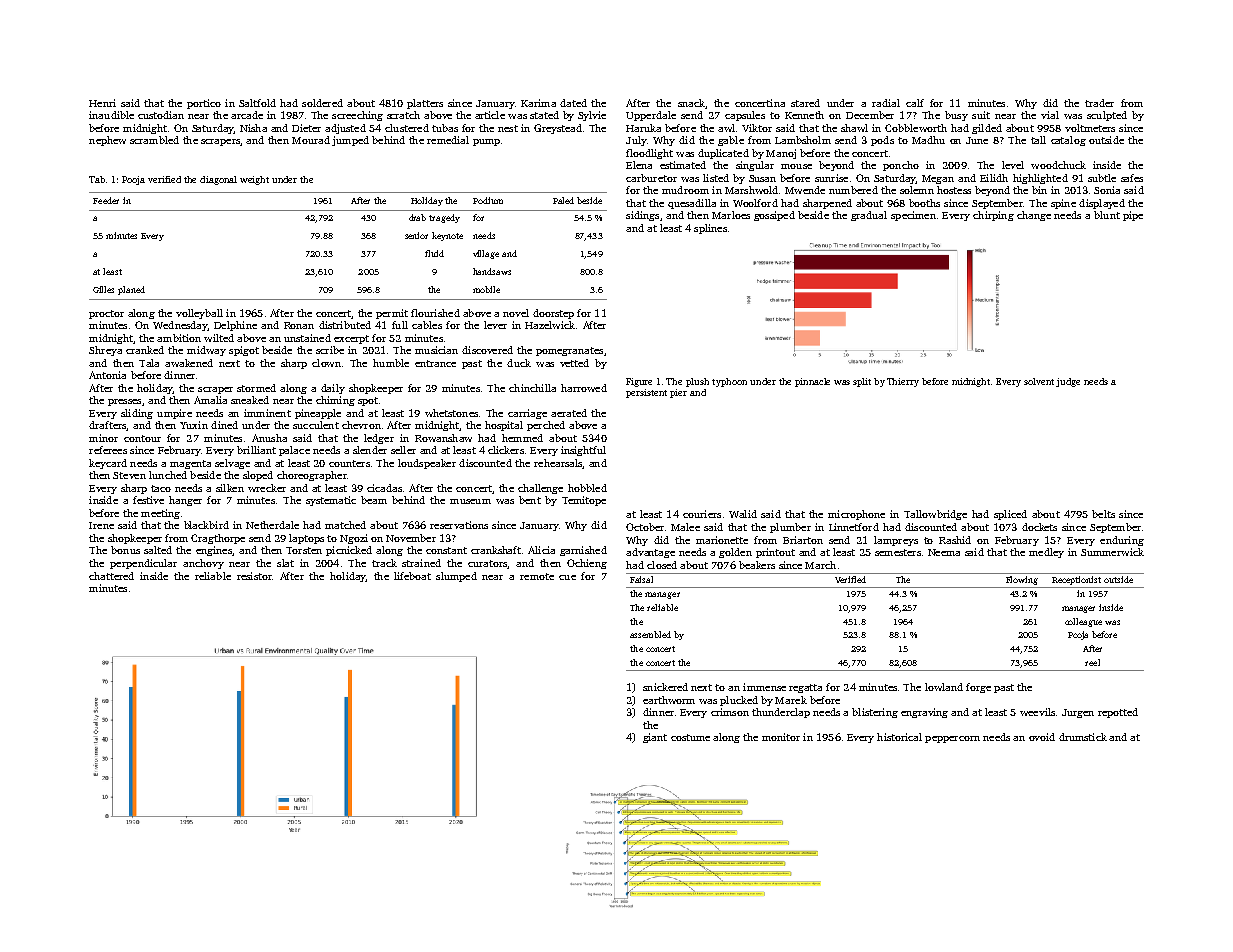 This screenshot has height=952, width=1233. What do you see at coordinates (1068, 382) in the screenshot?
I see `judge` at bounding box center [1068, 382].
